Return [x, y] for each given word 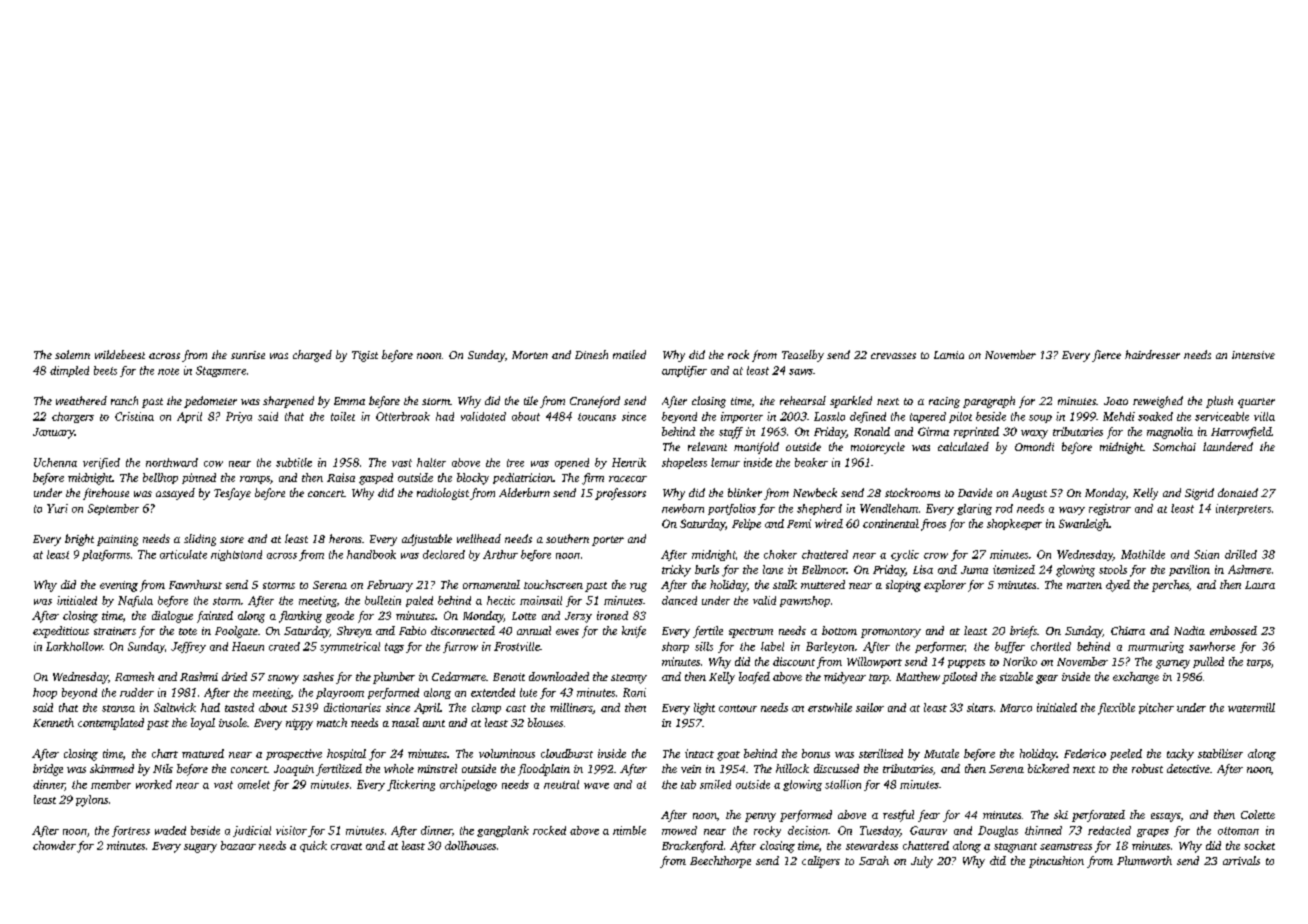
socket [1259, 845]
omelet [254, 784]
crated [284, 646]
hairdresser [1152, 354]
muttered [823, 584]
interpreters [1243, 509]
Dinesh [591, 354]
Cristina [134, 416]
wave [596, 786]
